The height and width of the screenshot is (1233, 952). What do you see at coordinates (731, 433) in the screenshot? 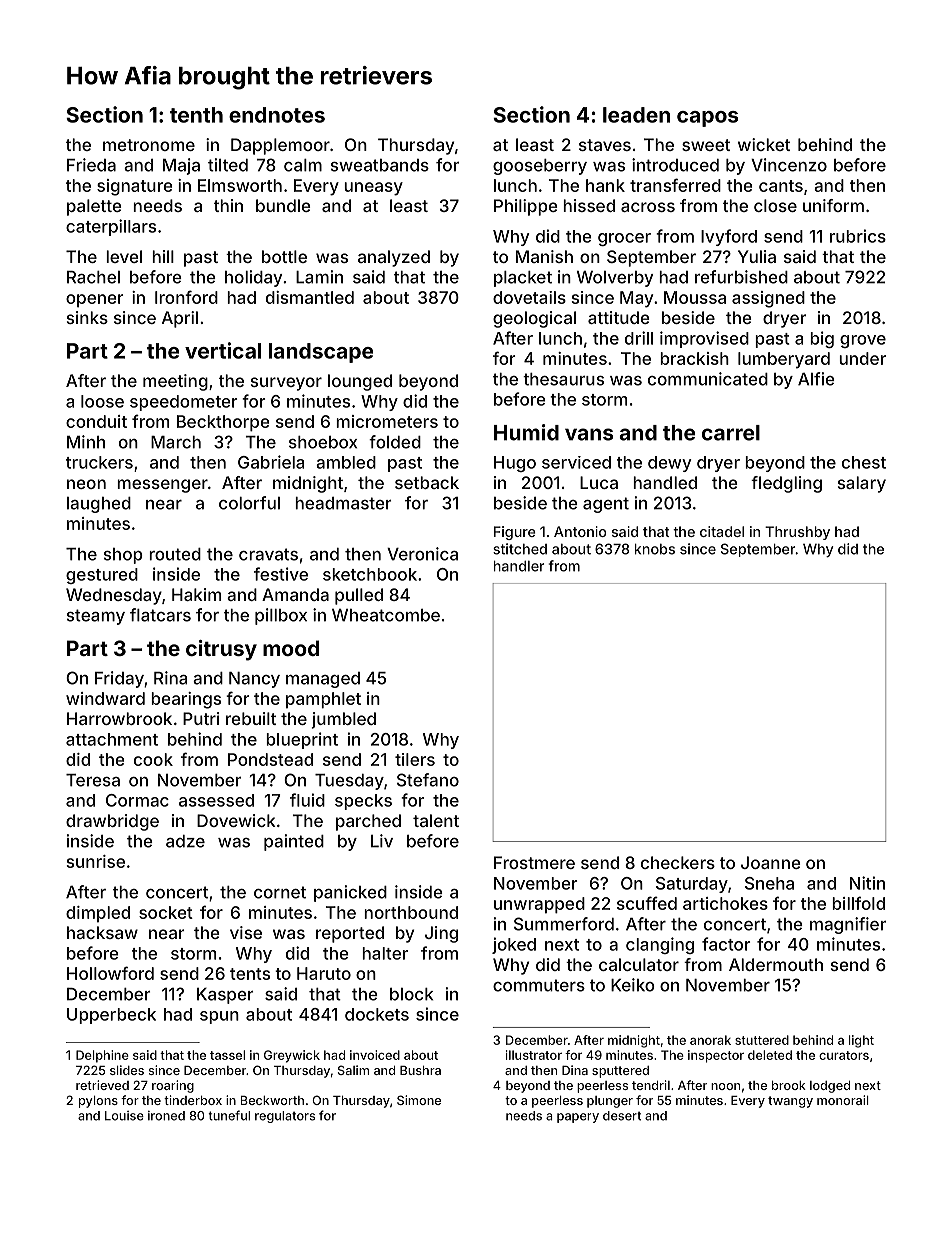
I see `carrel` at bounding box center [731, 433].
